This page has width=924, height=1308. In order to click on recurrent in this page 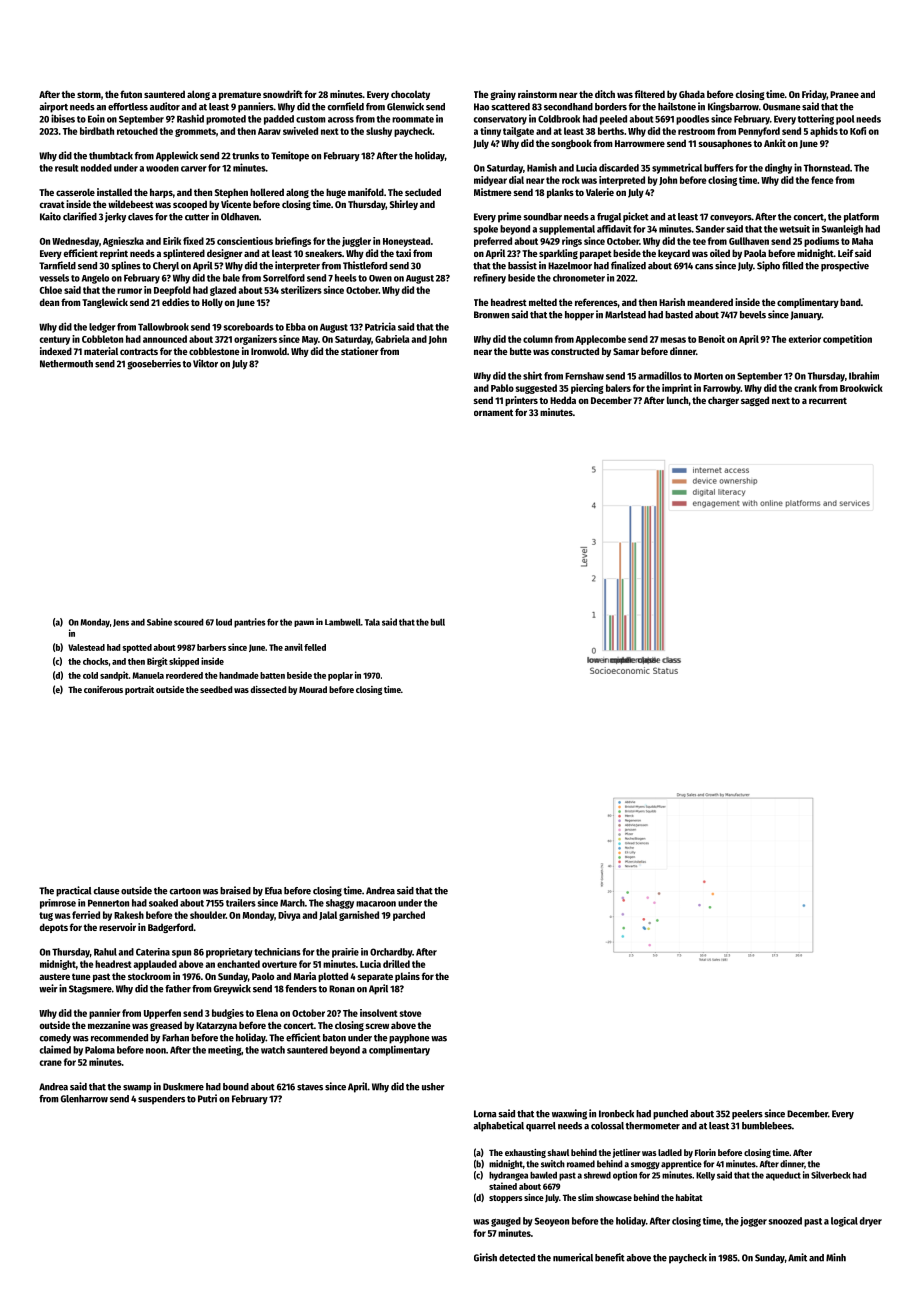, I will do `click(828, 400)`.
